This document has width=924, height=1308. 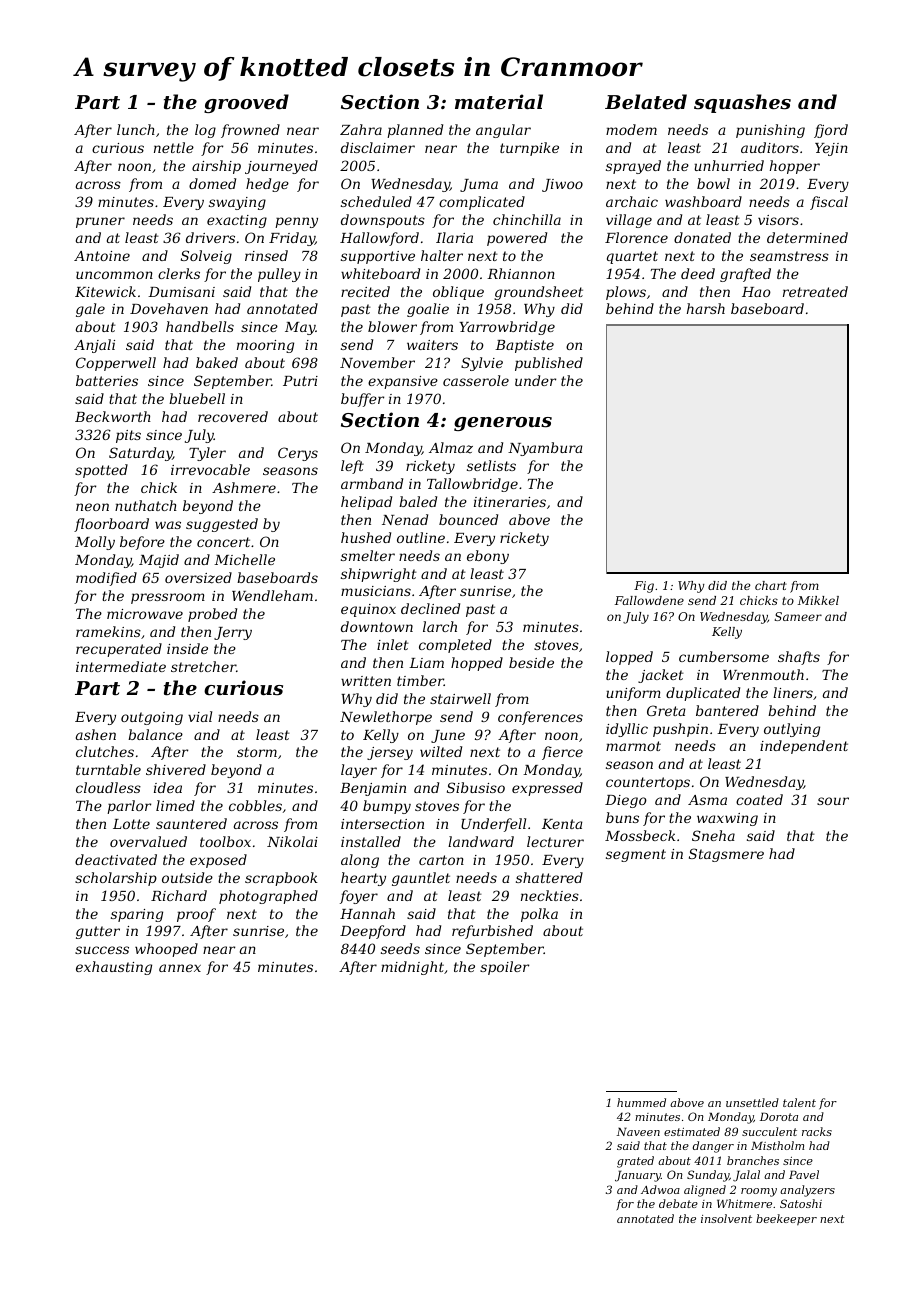 I want to click on midnight, so click(x=412, y=968).
